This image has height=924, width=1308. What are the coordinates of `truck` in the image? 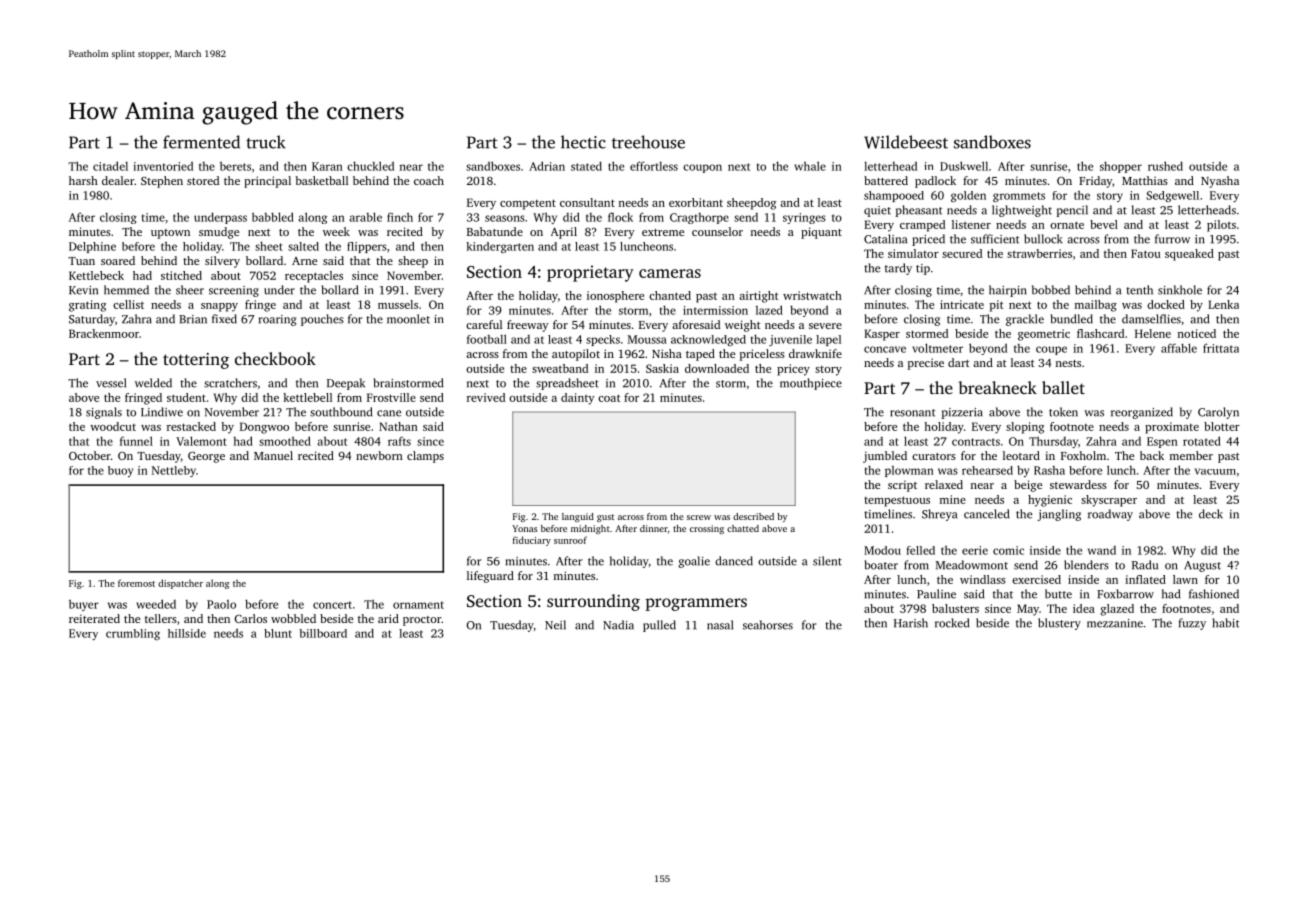 It's located at (266, 142).
